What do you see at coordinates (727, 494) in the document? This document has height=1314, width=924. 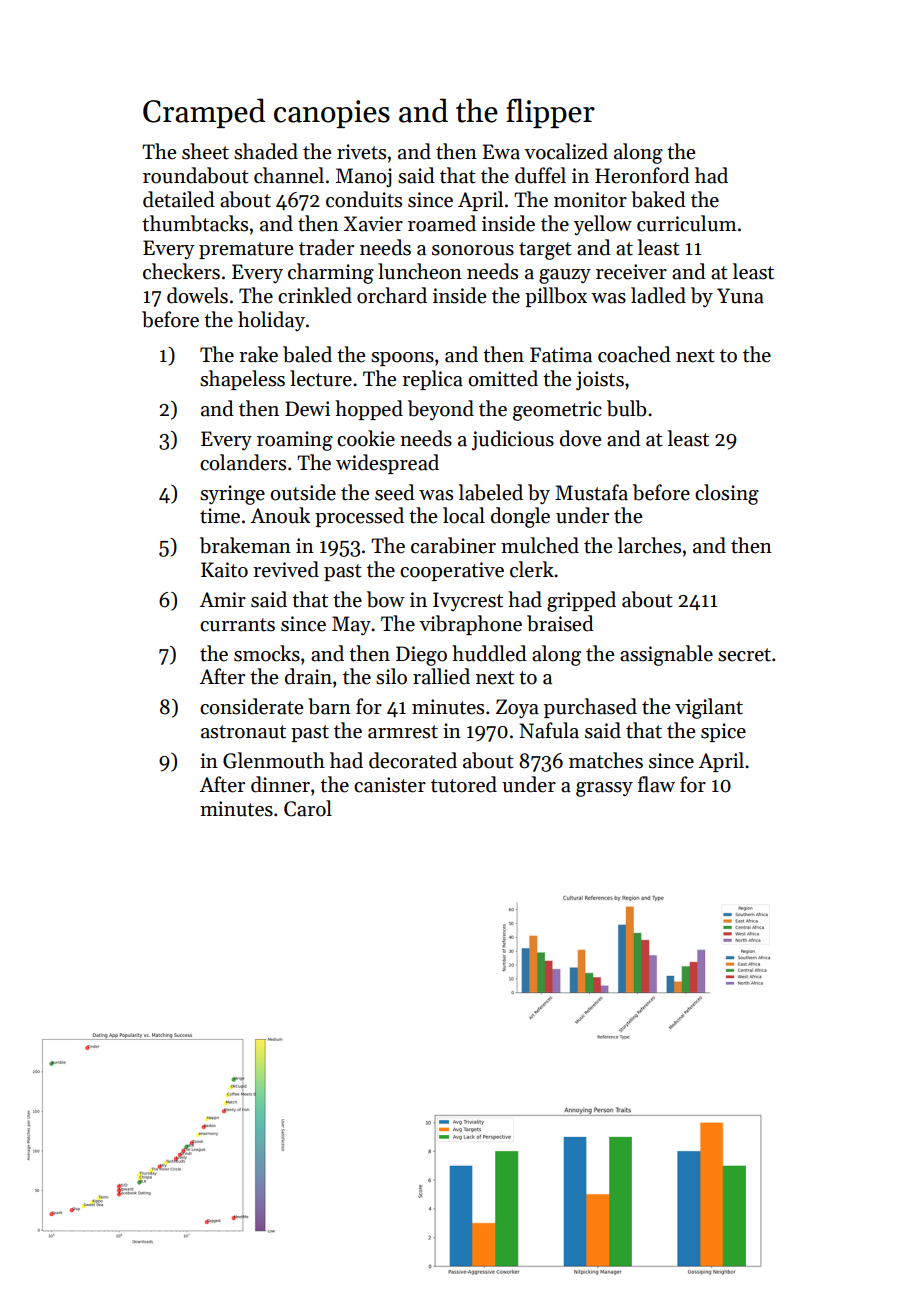 I see `closing` at bounding box center [727, 494].
